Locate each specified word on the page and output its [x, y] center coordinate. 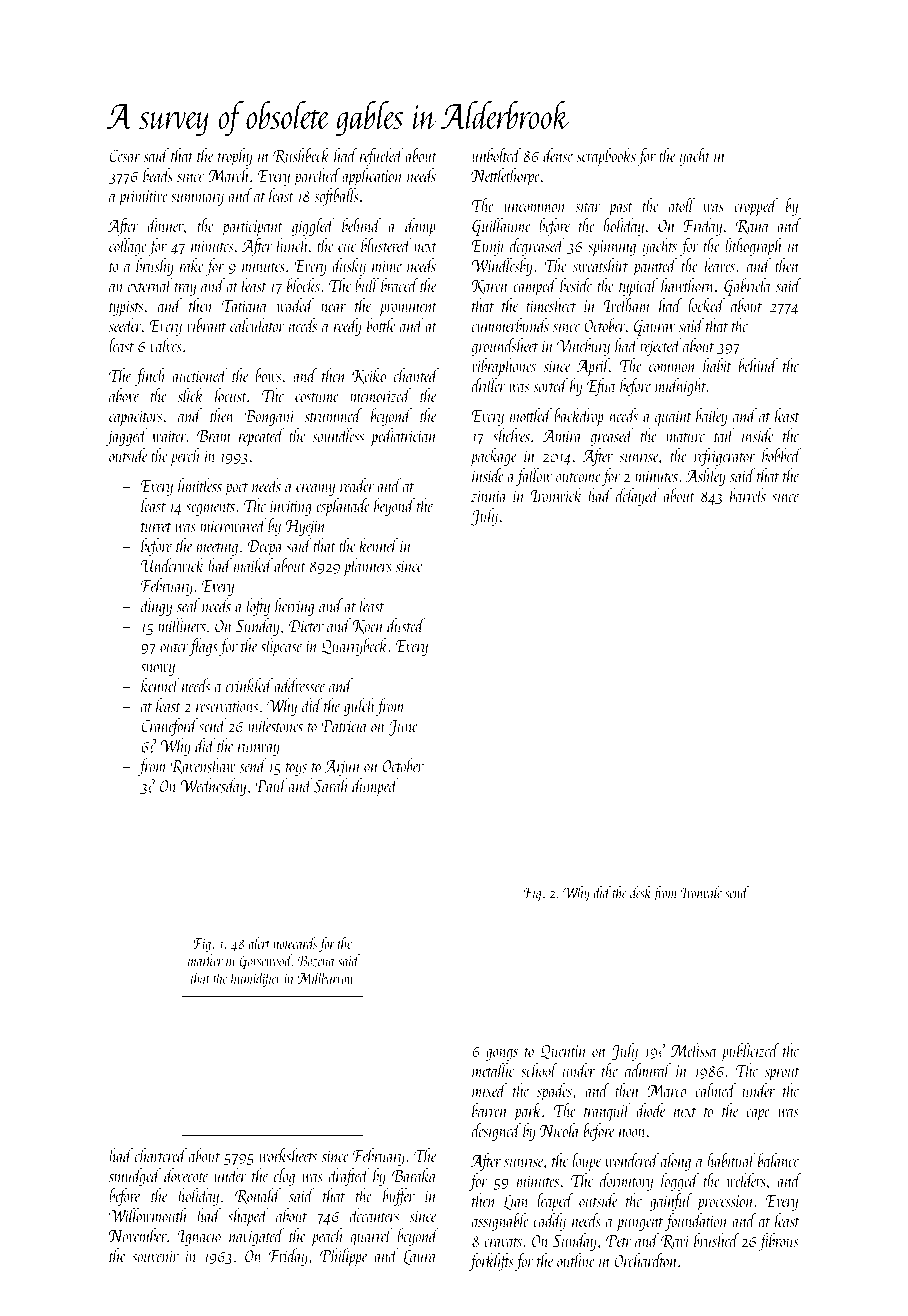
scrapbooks [606, 157]
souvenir [155, 1257]
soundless [338, 435]
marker [205, 960]
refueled [382, 157]
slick [191, 395]
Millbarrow [326, 978]
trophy [235, 157]
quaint [673, 418]
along [676, 1162]
